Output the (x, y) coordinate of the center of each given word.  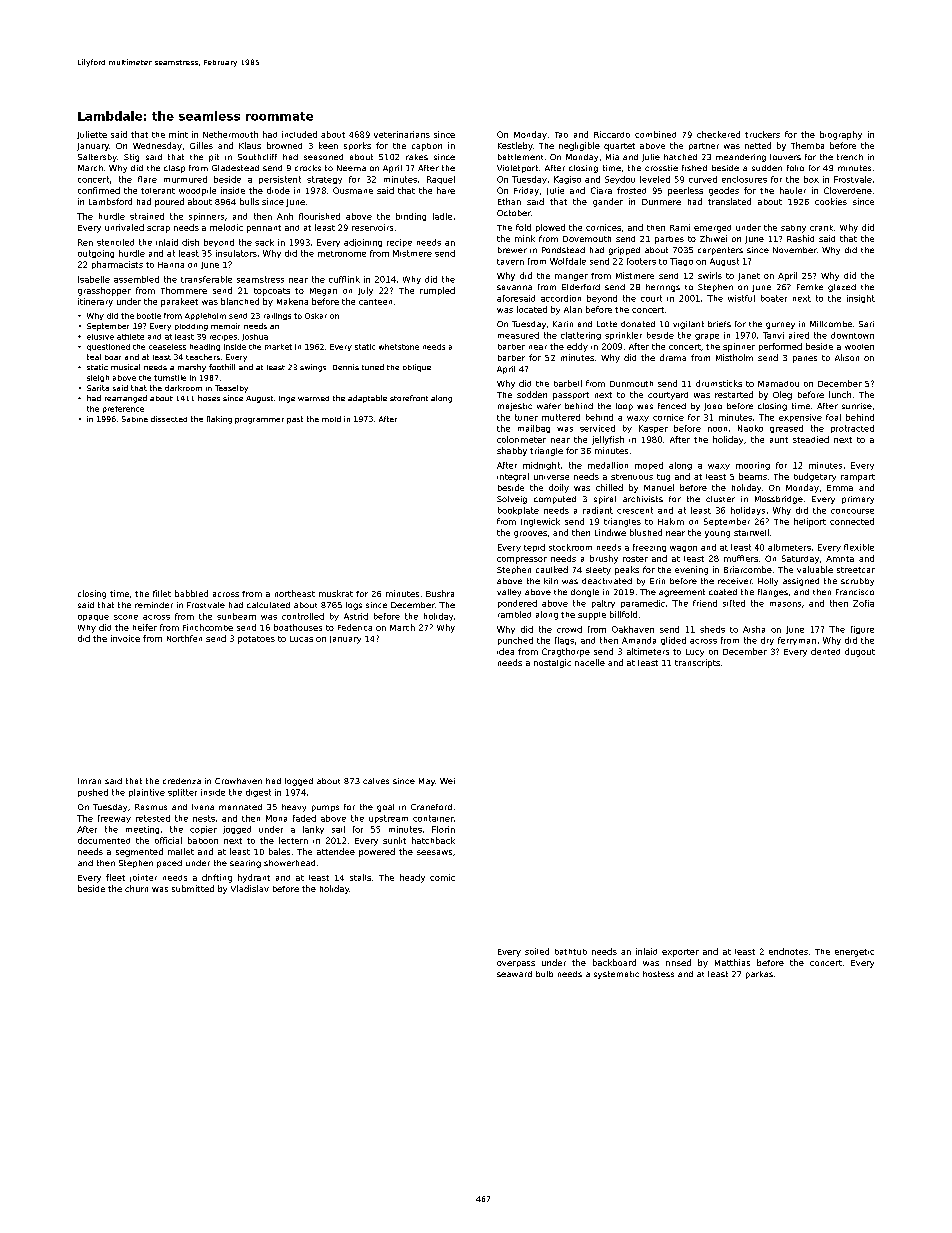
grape (707, 337)
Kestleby (515, 146)
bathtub (571, 952)
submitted (193, 888)
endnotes (788, 951)
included (299, 134)
